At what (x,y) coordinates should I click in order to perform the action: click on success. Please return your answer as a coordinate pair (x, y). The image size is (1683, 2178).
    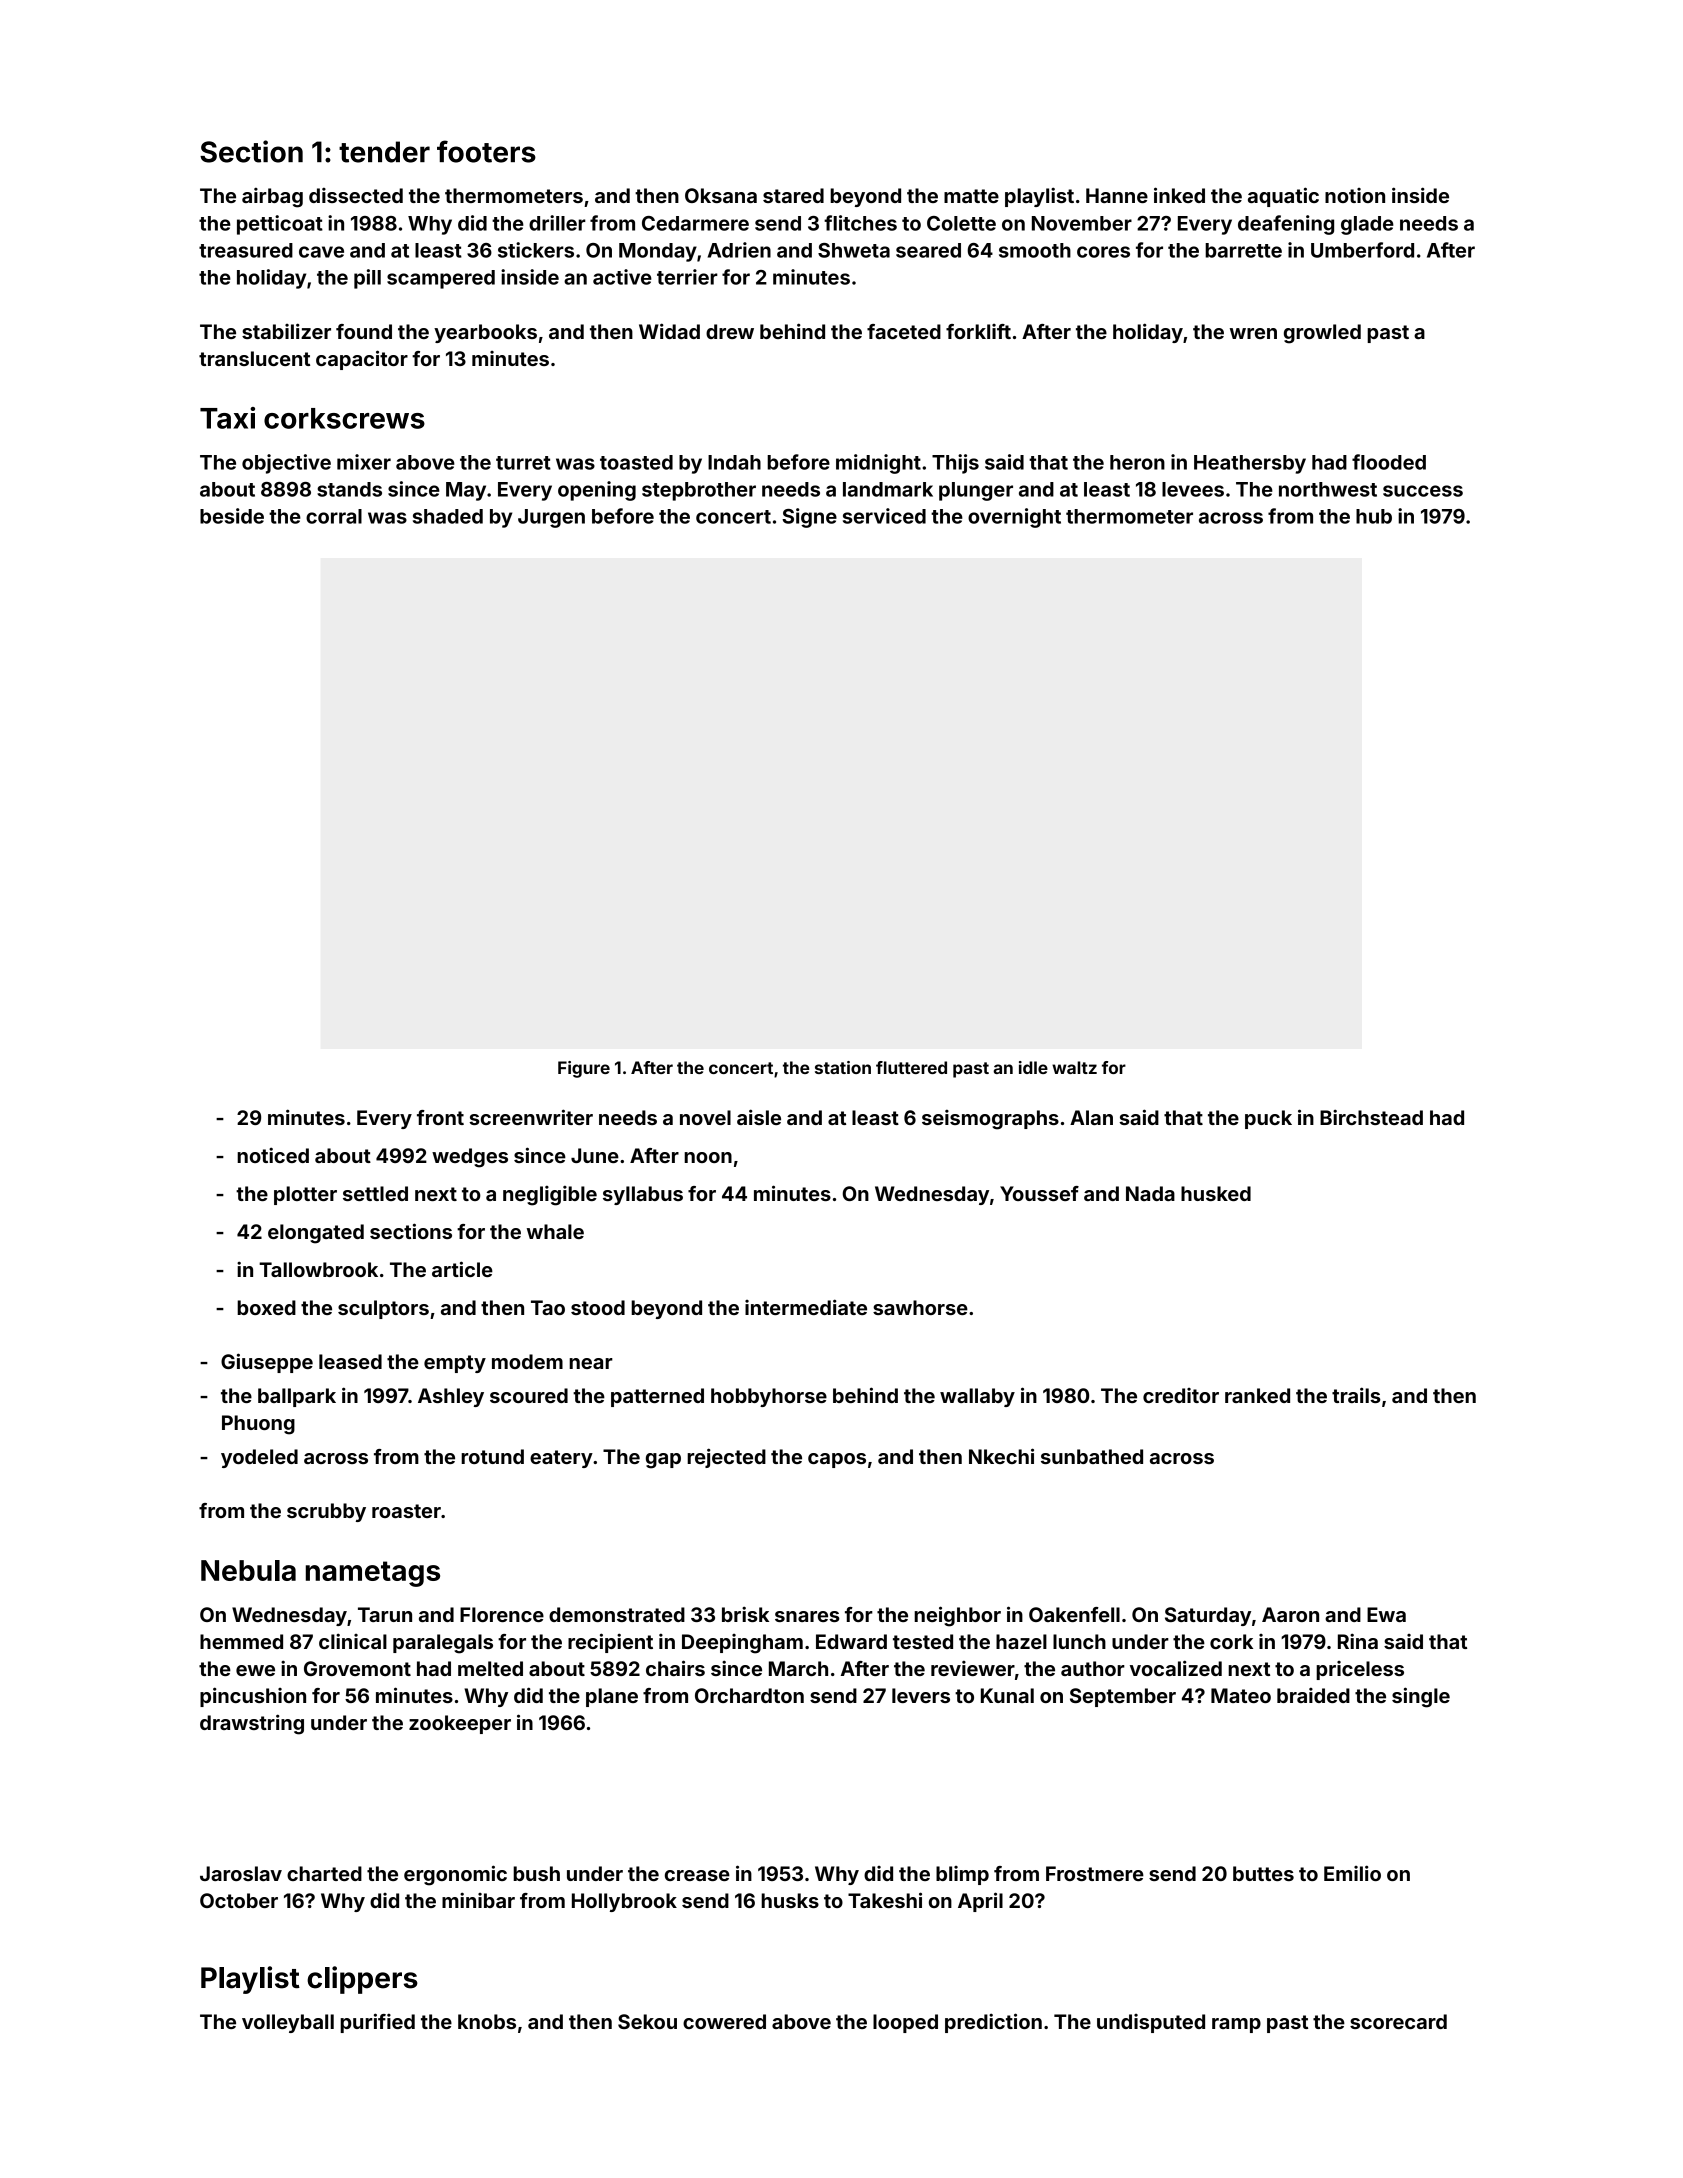
    Looking at the image, I should click on (1423, 491).
